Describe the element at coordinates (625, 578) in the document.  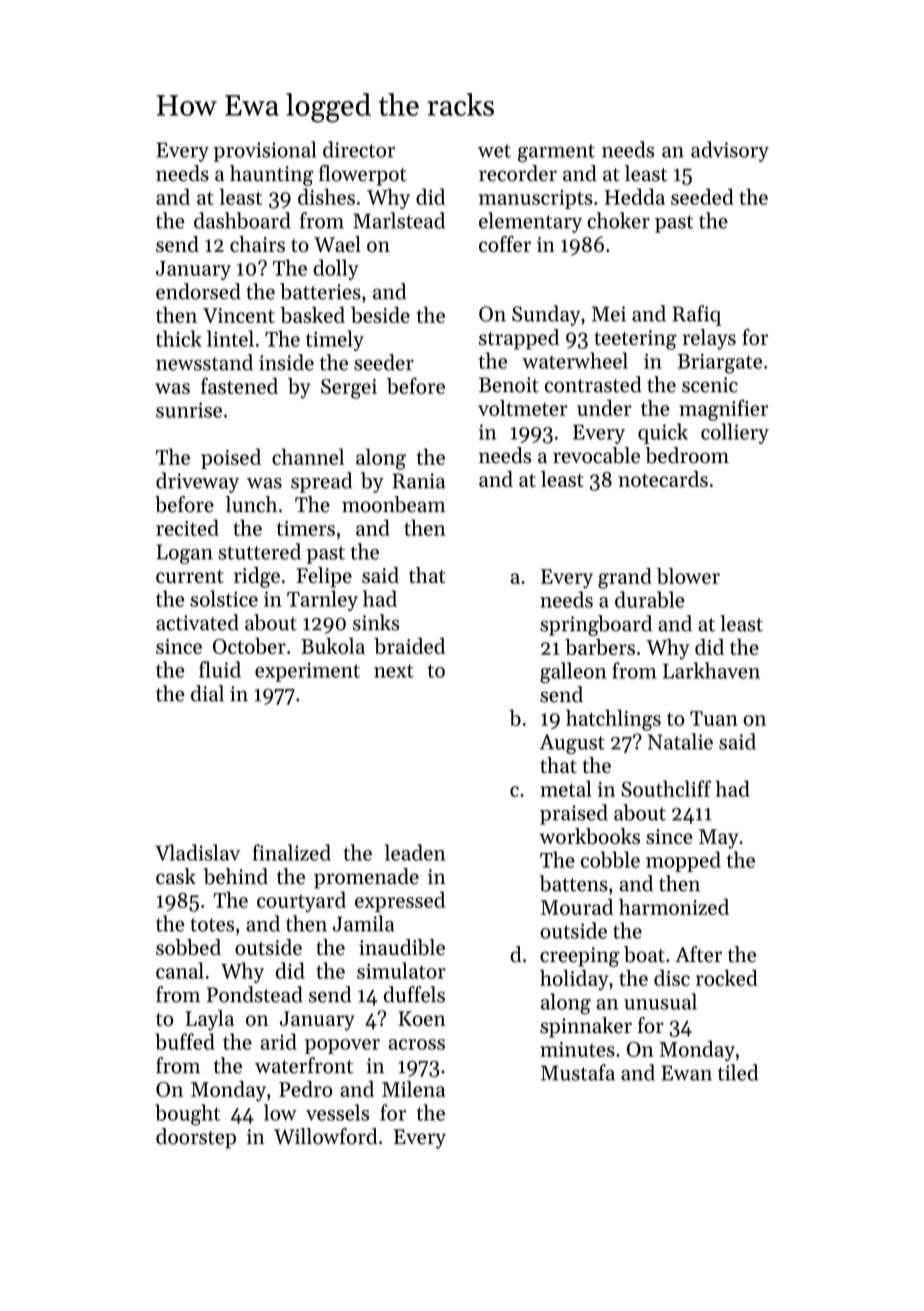
I see `grand` at that location.
